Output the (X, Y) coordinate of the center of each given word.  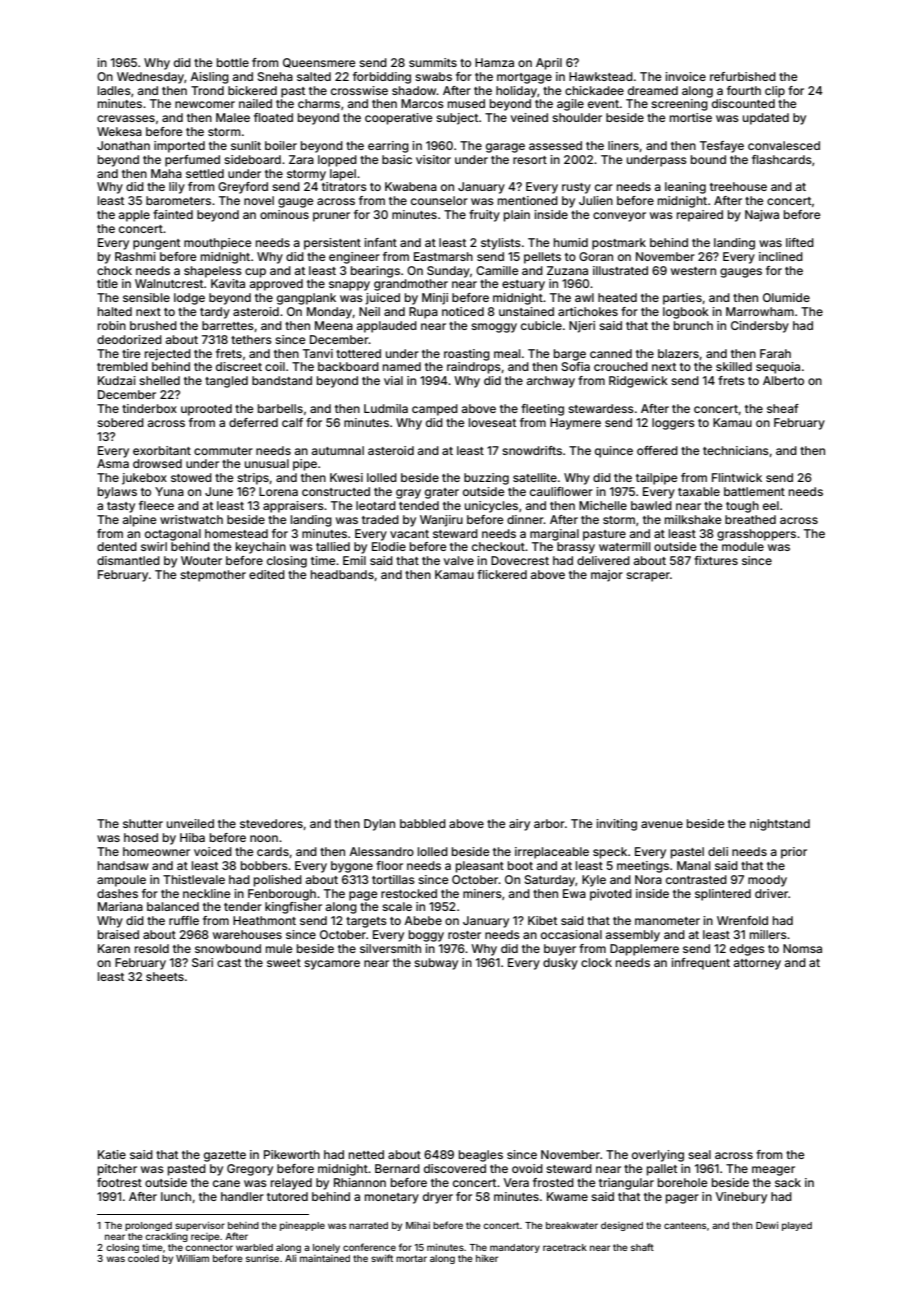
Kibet (542, 920)
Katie (112, 1154)
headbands (342, 574)
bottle (233, 62)
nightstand (780, 825)
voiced (213, 851)
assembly (633, 936)
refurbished (743, 76)
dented (117, 546)
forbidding (382, 78)
